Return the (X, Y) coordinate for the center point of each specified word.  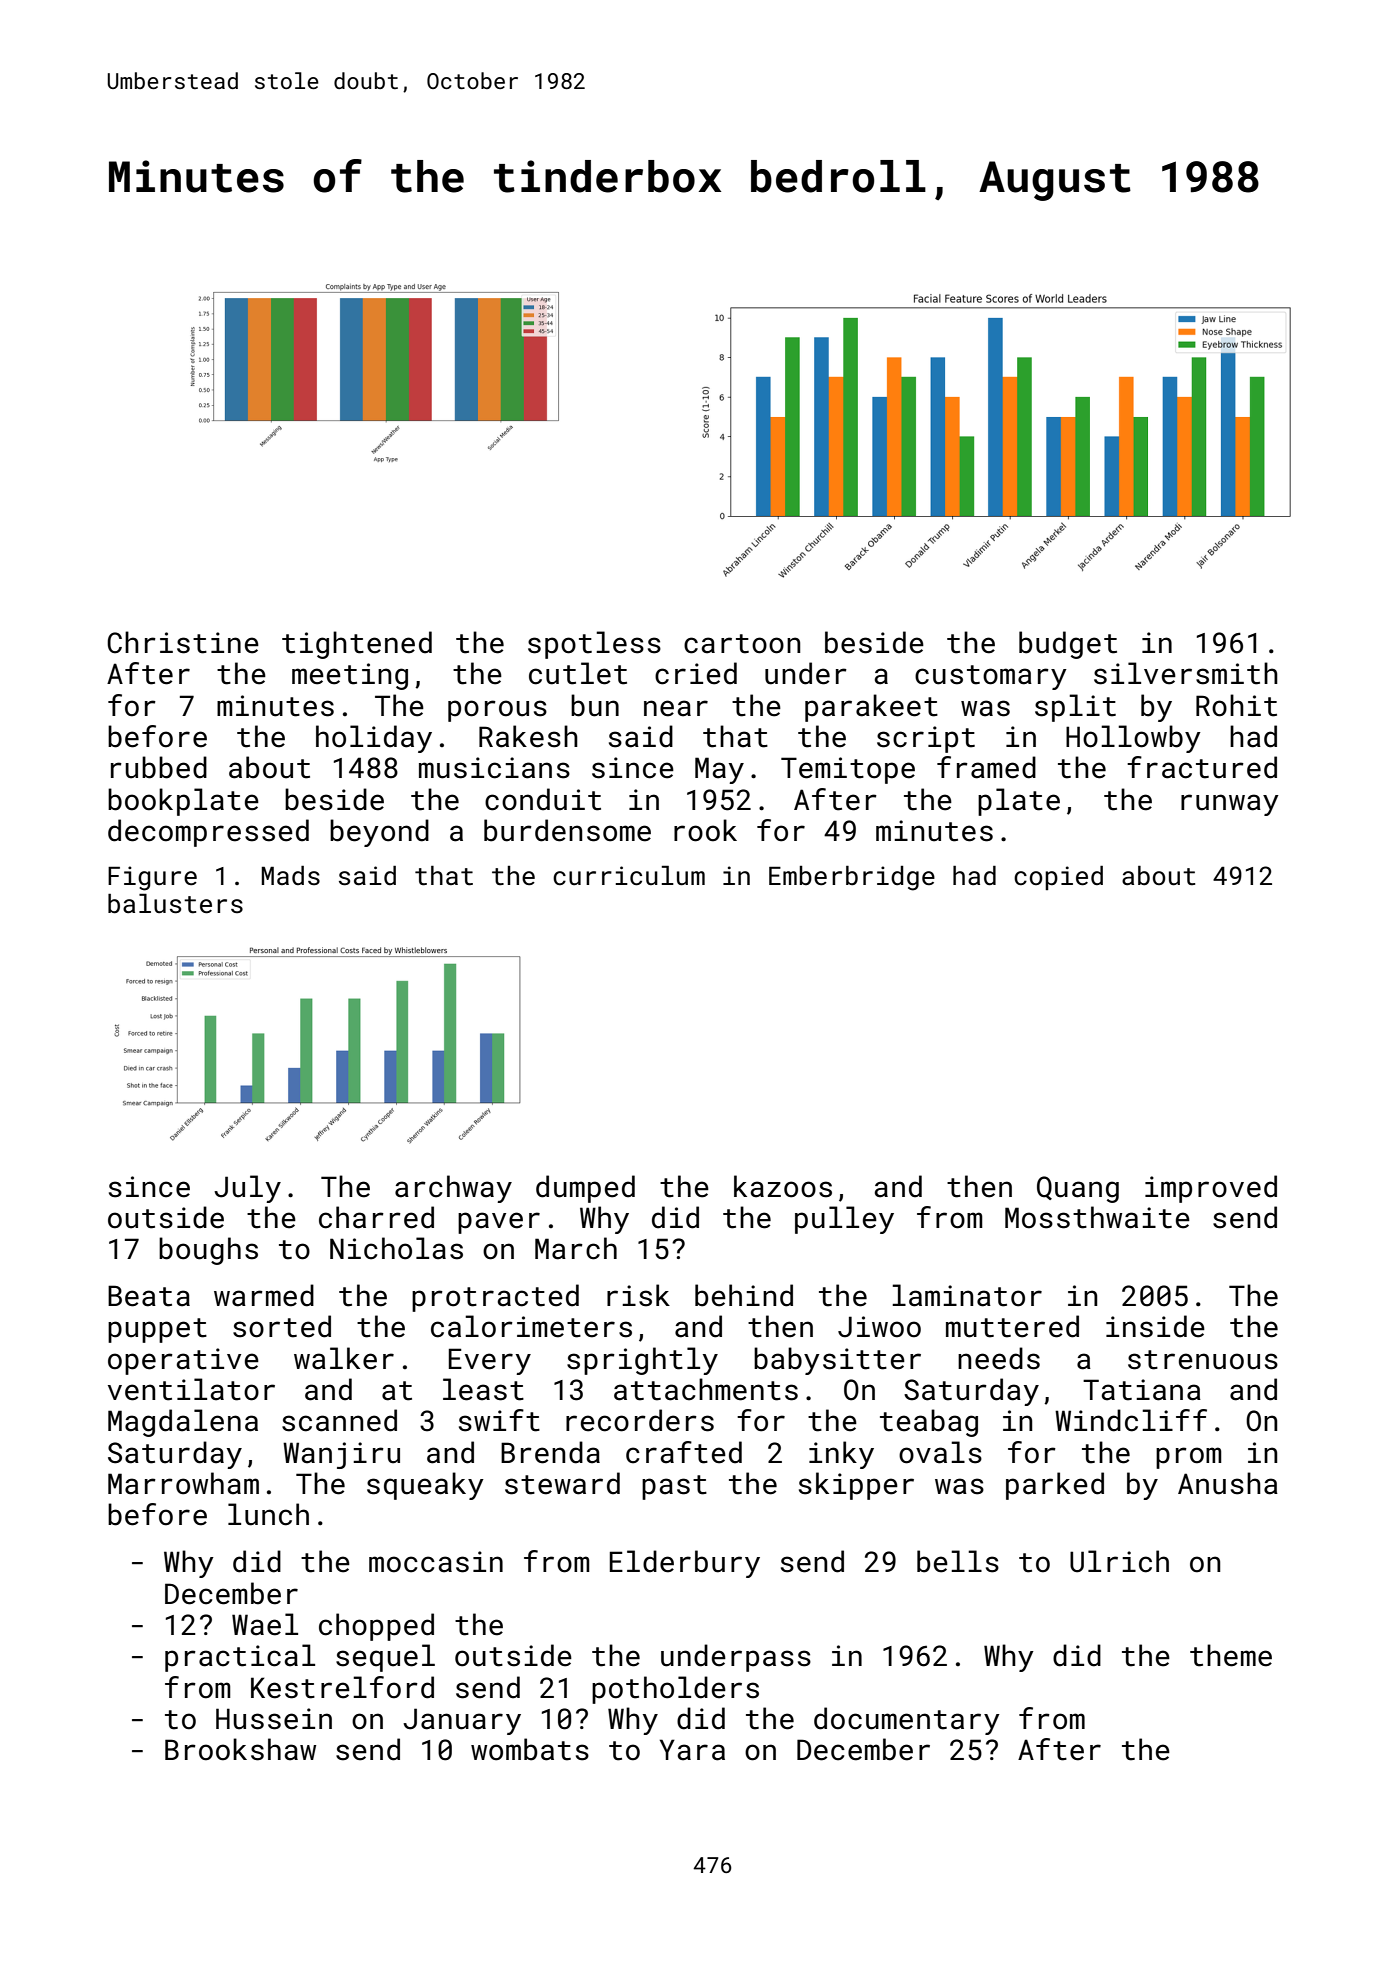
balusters (175, 904)
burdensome (567, 830)
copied (1058, 878)
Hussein (274, 1719)
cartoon (742, 644)
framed (986, 767)
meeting (350, 676)
